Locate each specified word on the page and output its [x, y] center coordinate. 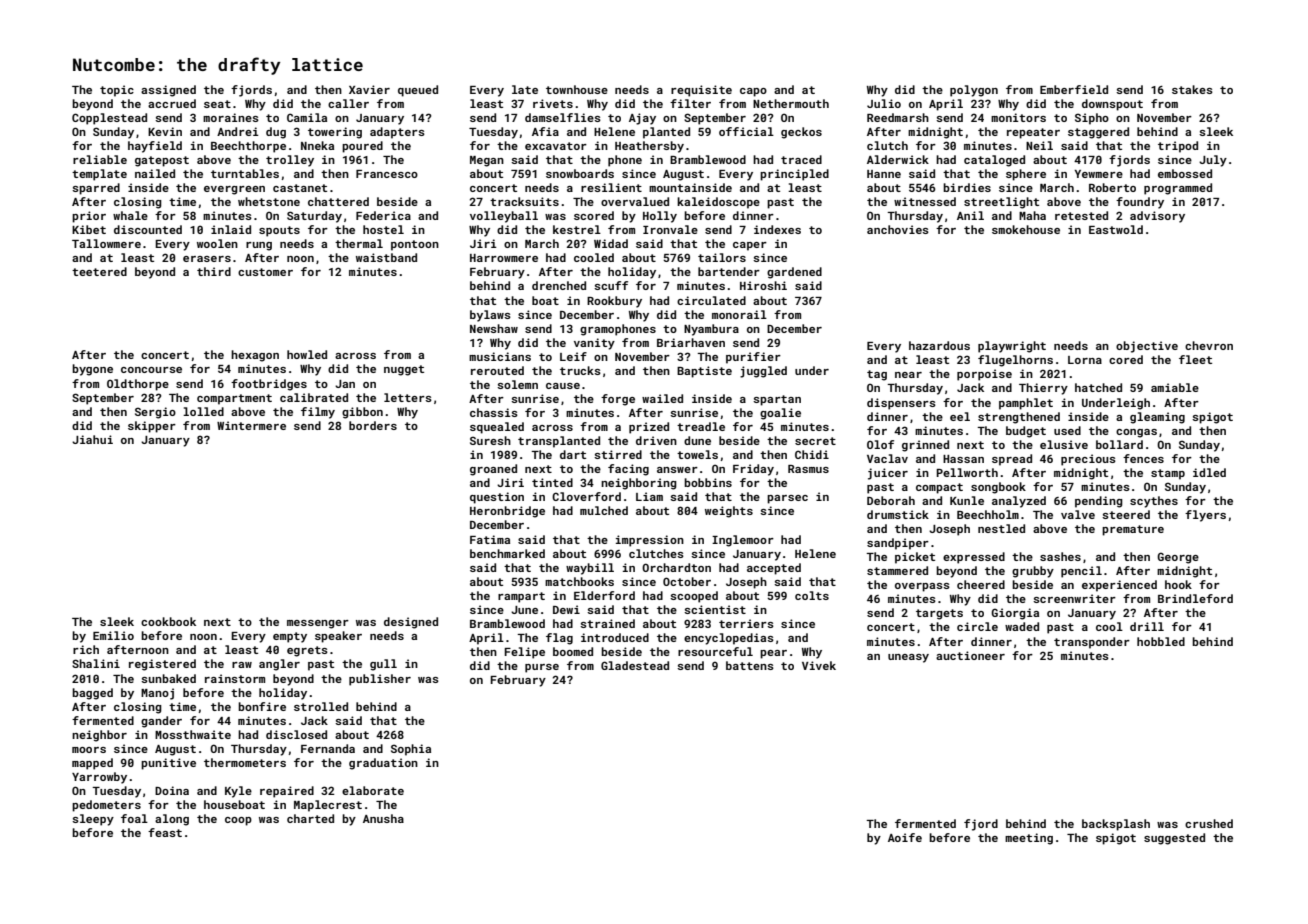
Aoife [905, 837]
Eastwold [1116, 229]
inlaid [231, 229]
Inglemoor [743, 541]
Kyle [238, 792]
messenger [318, 624]
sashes [1060, 556]
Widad [611, 243]
